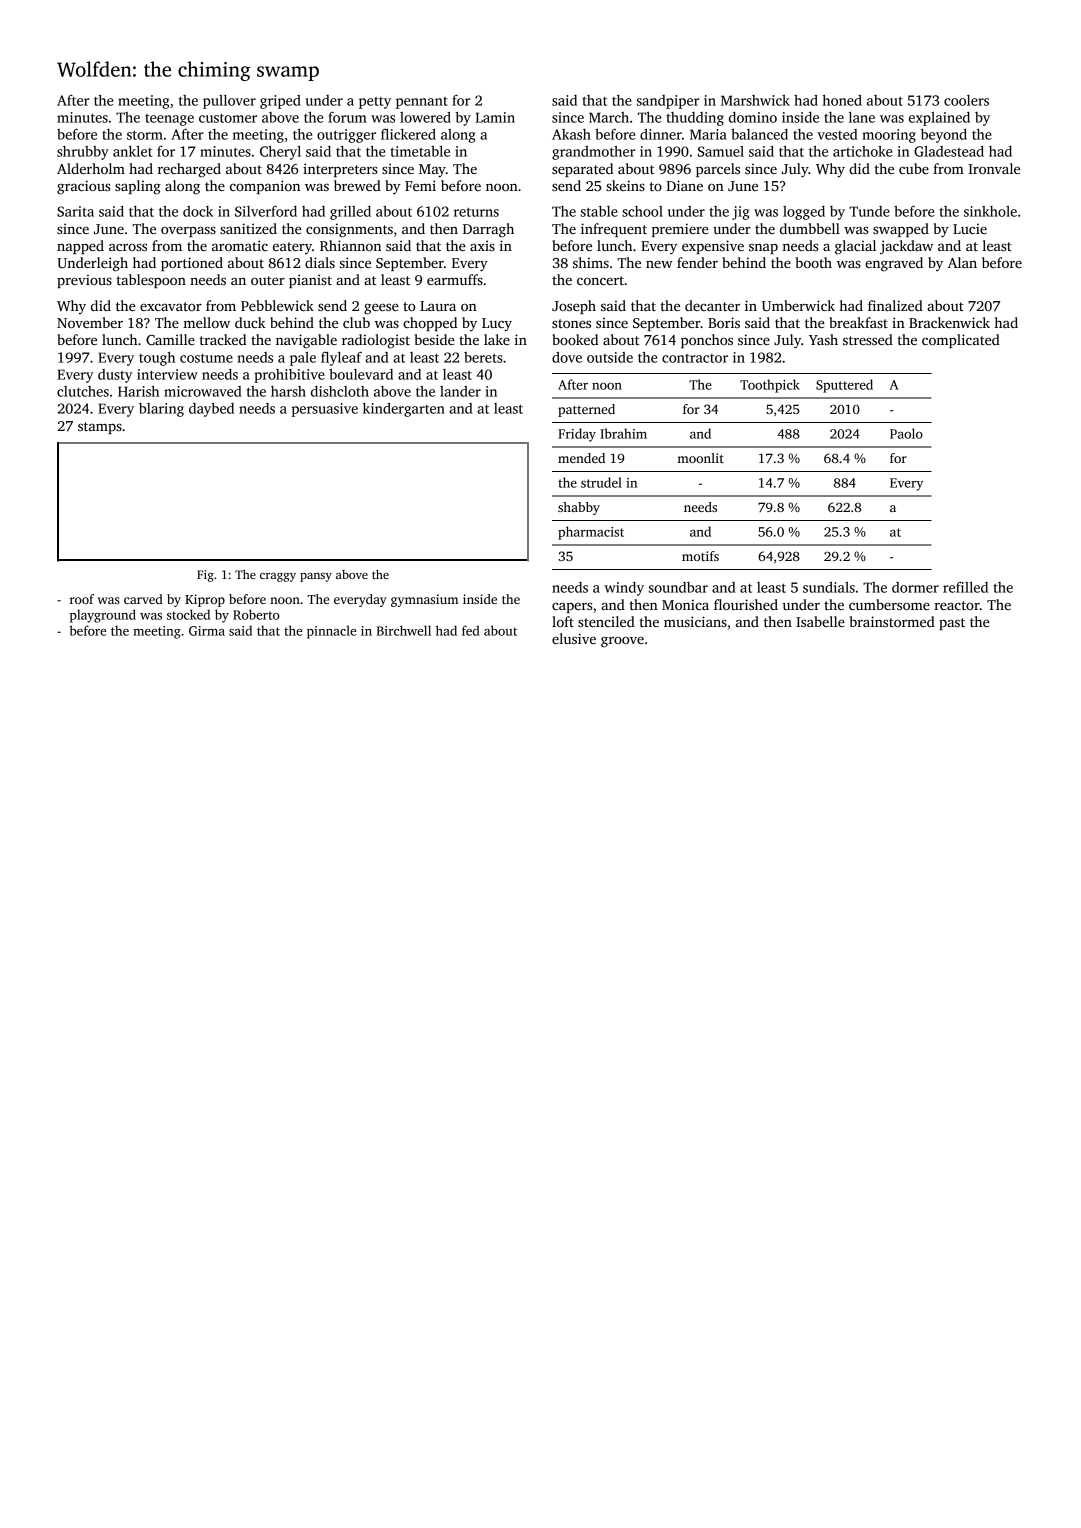  Describe the element at coordinates (207, 631) in the document. I see `Girma` at that location.
